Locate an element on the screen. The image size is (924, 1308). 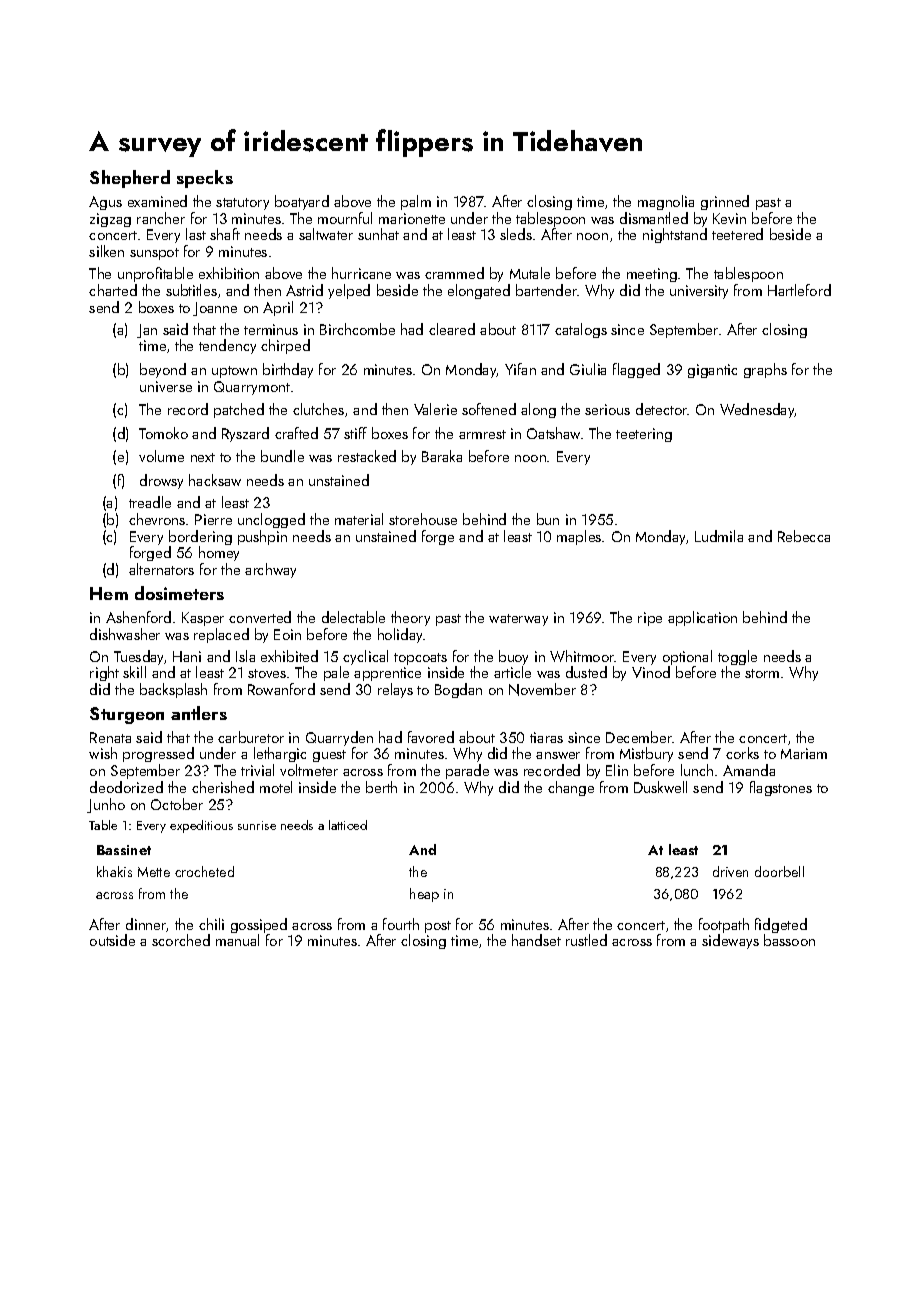
magnolia is located at coordinates (666, 202).
